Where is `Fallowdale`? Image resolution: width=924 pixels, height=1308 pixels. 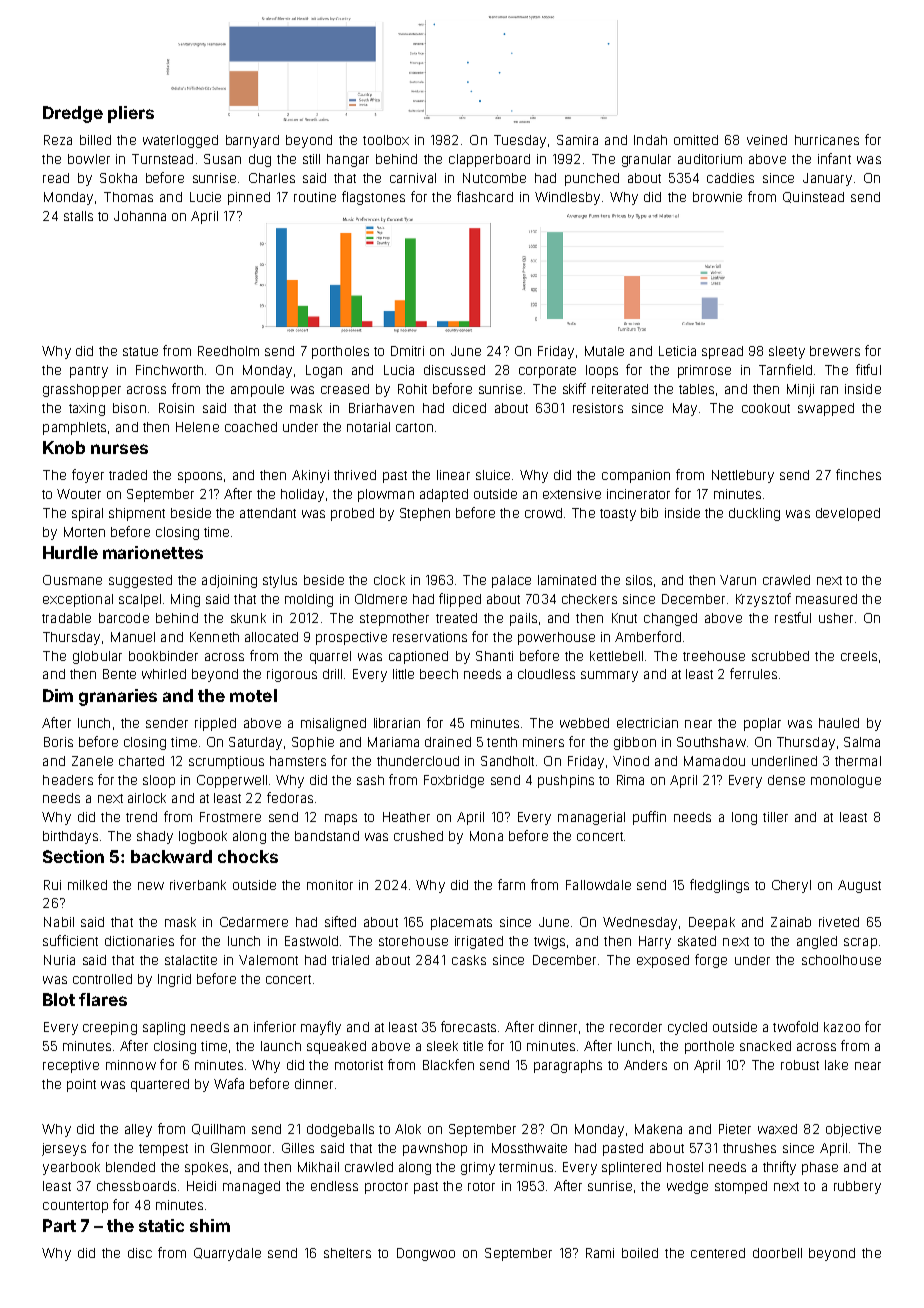
Fallowdale is located at coordinates (598, 885).
